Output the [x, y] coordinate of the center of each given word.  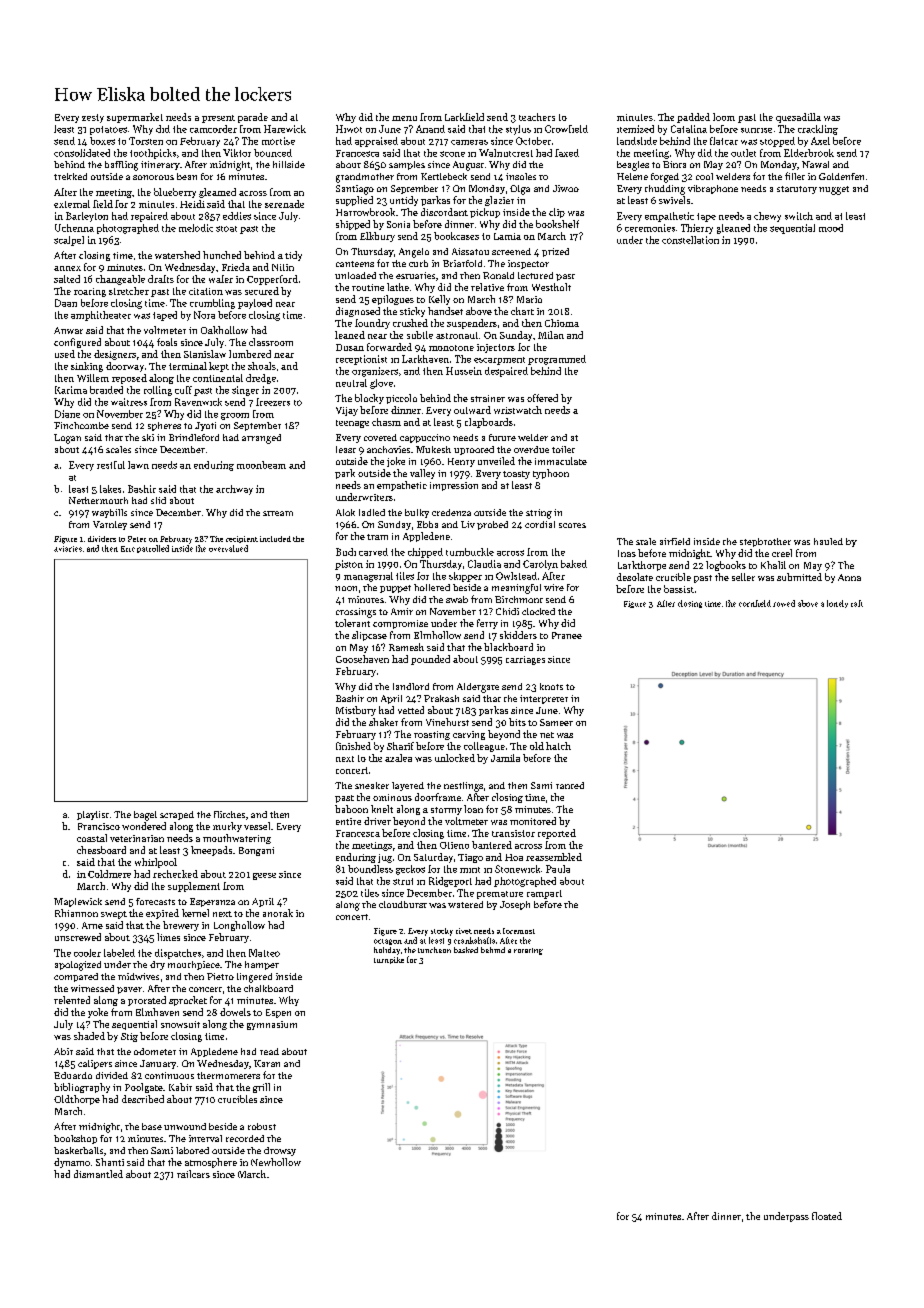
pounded [430, 660]
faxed [567, 153]
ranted [570, 785]
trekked [70, 176]
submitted [799, 577]
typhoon [551, 474]
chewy [767, 217]
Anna [849, 577]
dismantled [98, 1174]
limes [168, 937]
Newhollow [276, 1162]
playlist [93, 815]
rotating [528, 951]
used [65, 354]
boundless [370, 869]
